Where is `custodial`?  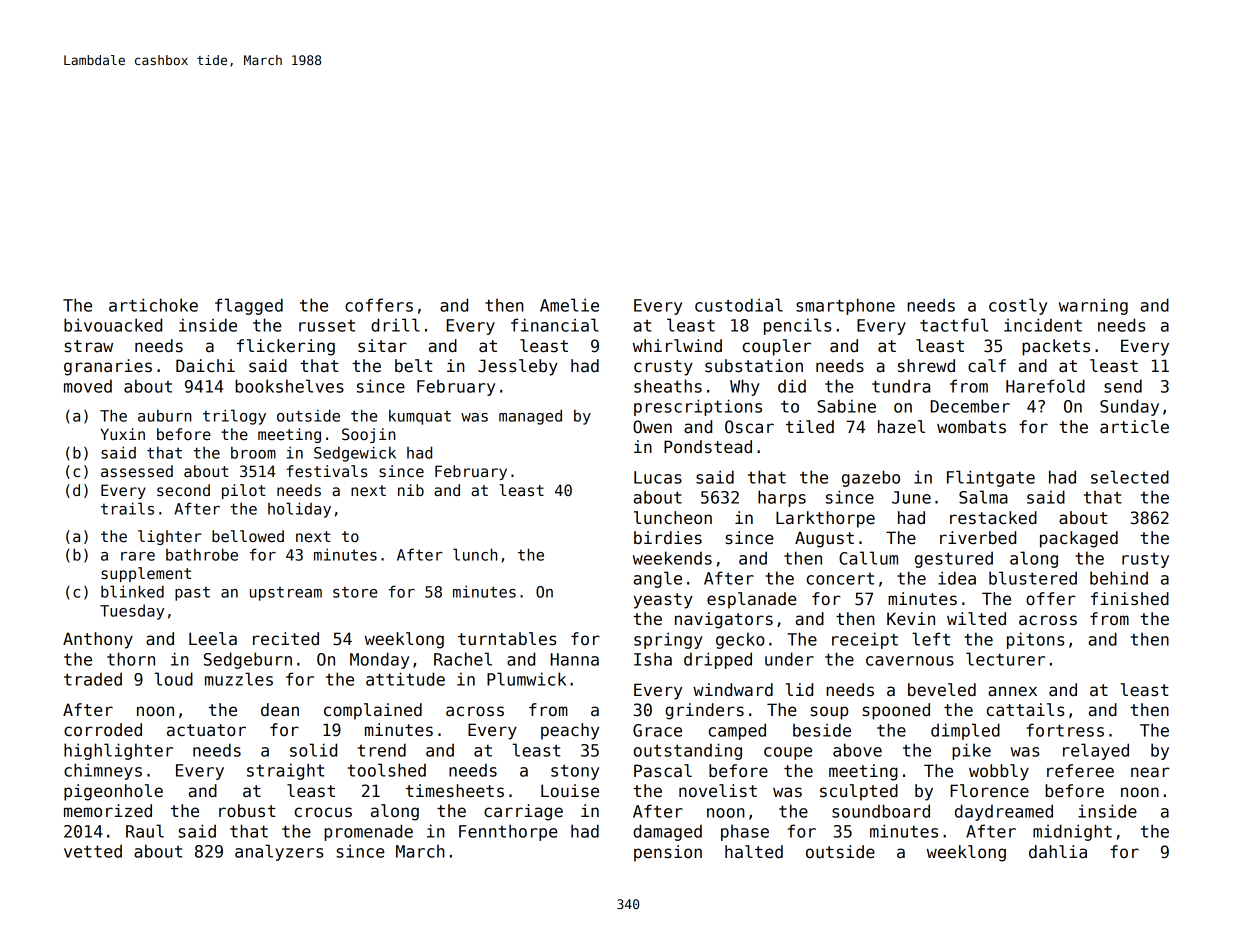 custodial is located at coordinates (739, 305).
